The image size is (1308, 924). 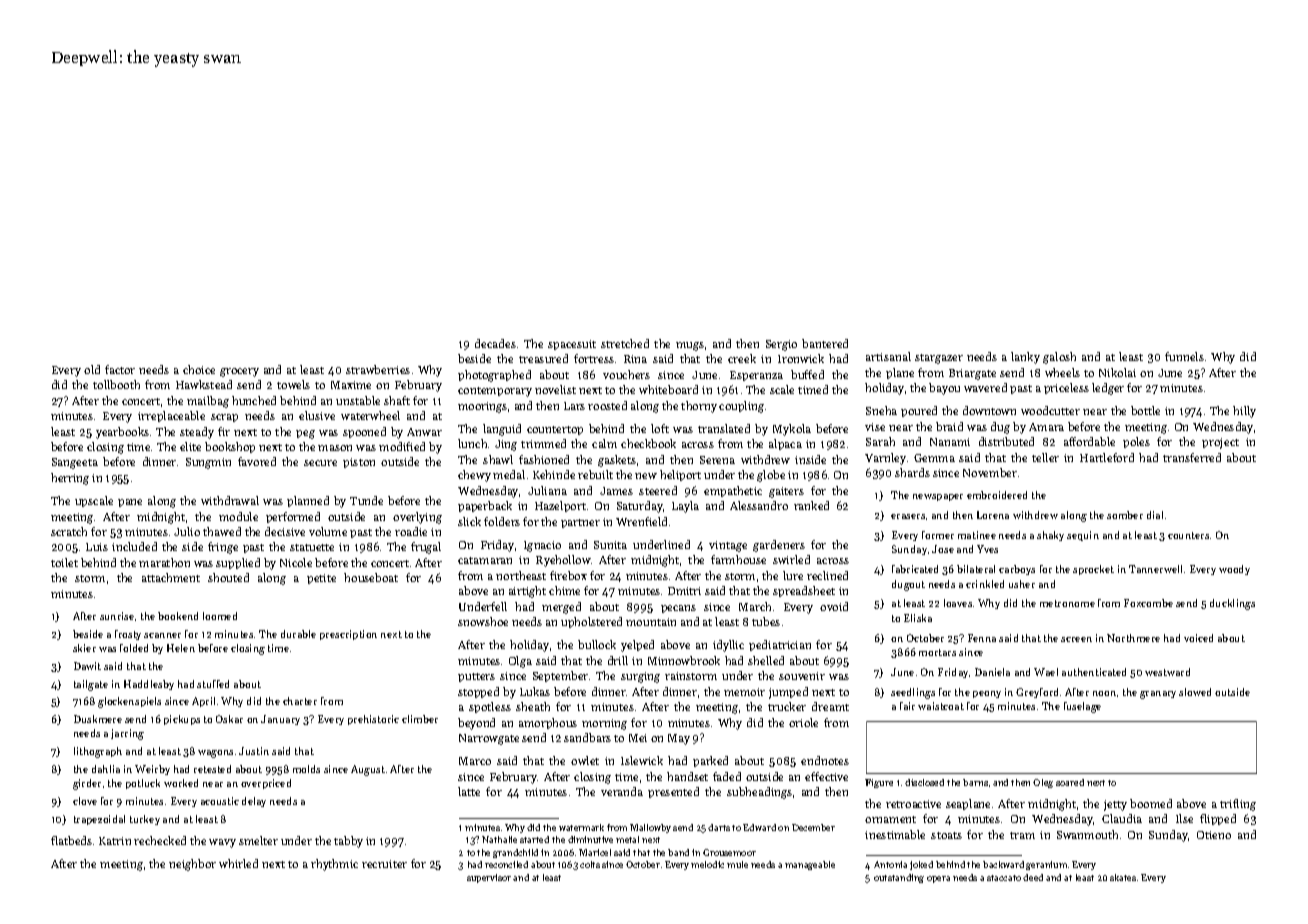 What do you see at coordinates (120, 369) in the document?
I see `factor` at bounding box center [120, 369].
